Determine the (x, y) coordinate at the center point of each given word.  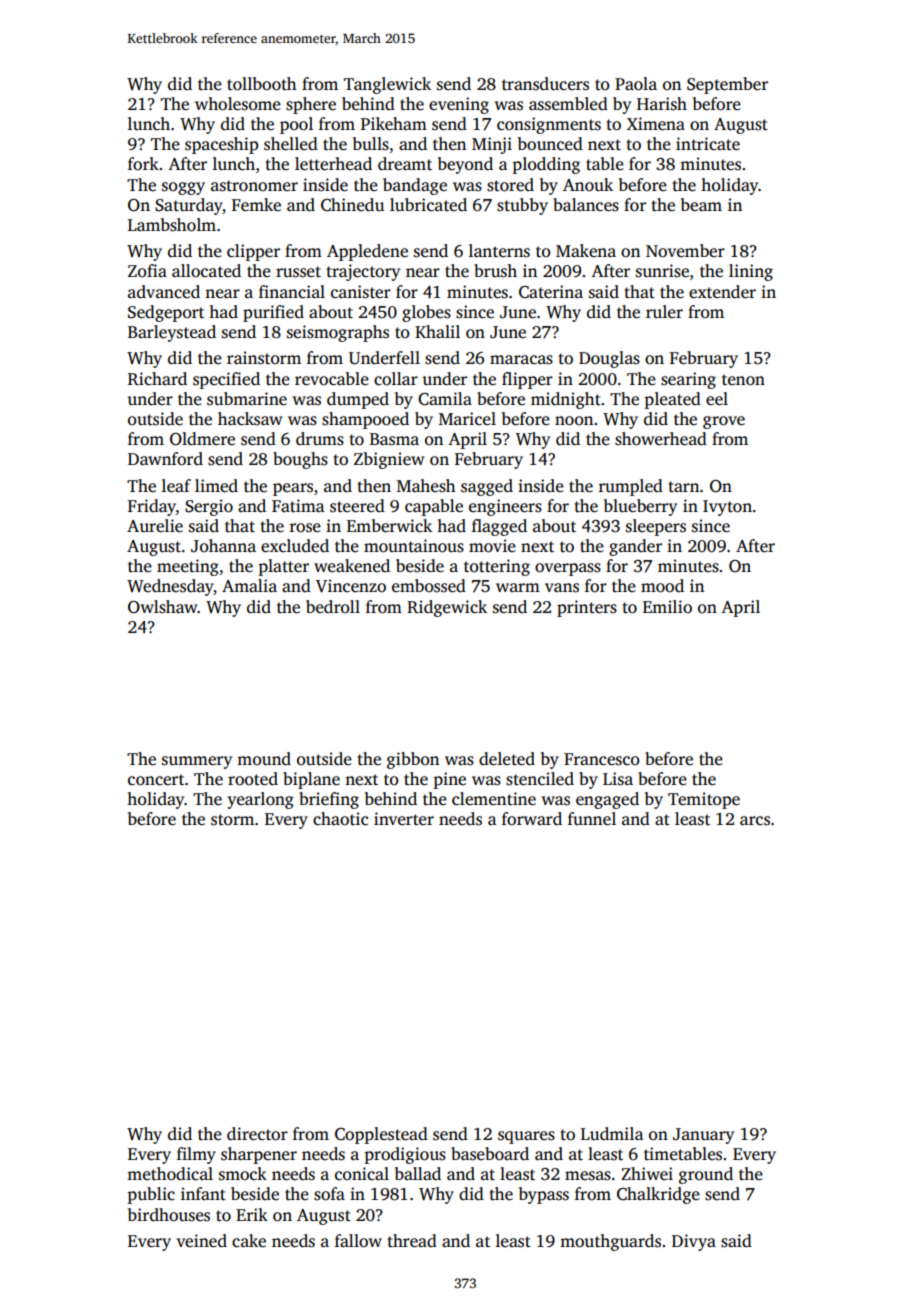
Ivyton (727, 508)
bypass (544, 1195)
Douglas (609, 359)
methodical (170, 1174)
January (703, 1136)
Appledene (367, 252)
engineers (505, 507)
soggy (183, 188)
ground (706, 1175)
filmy (196, 1155)
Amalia (249, 585)
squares (526, 1137)
